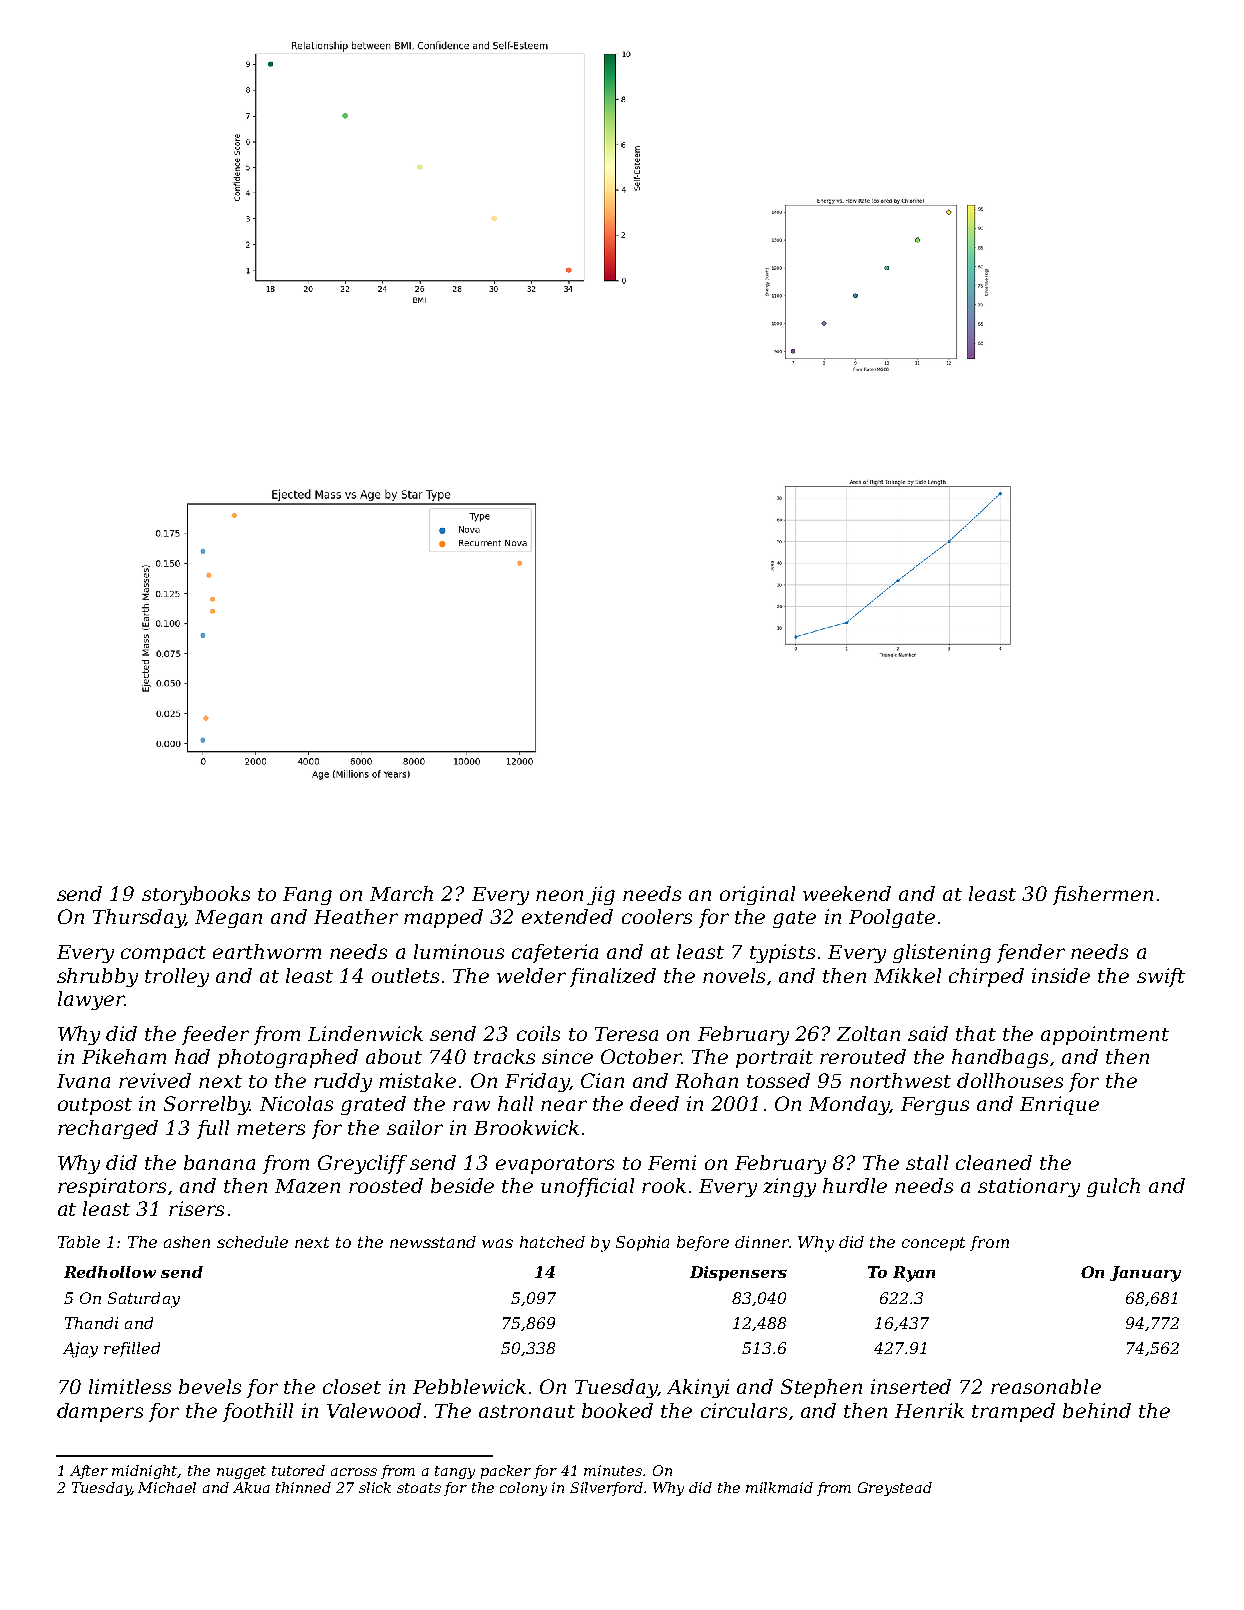  I want to click on compact, so click(163, 954).
